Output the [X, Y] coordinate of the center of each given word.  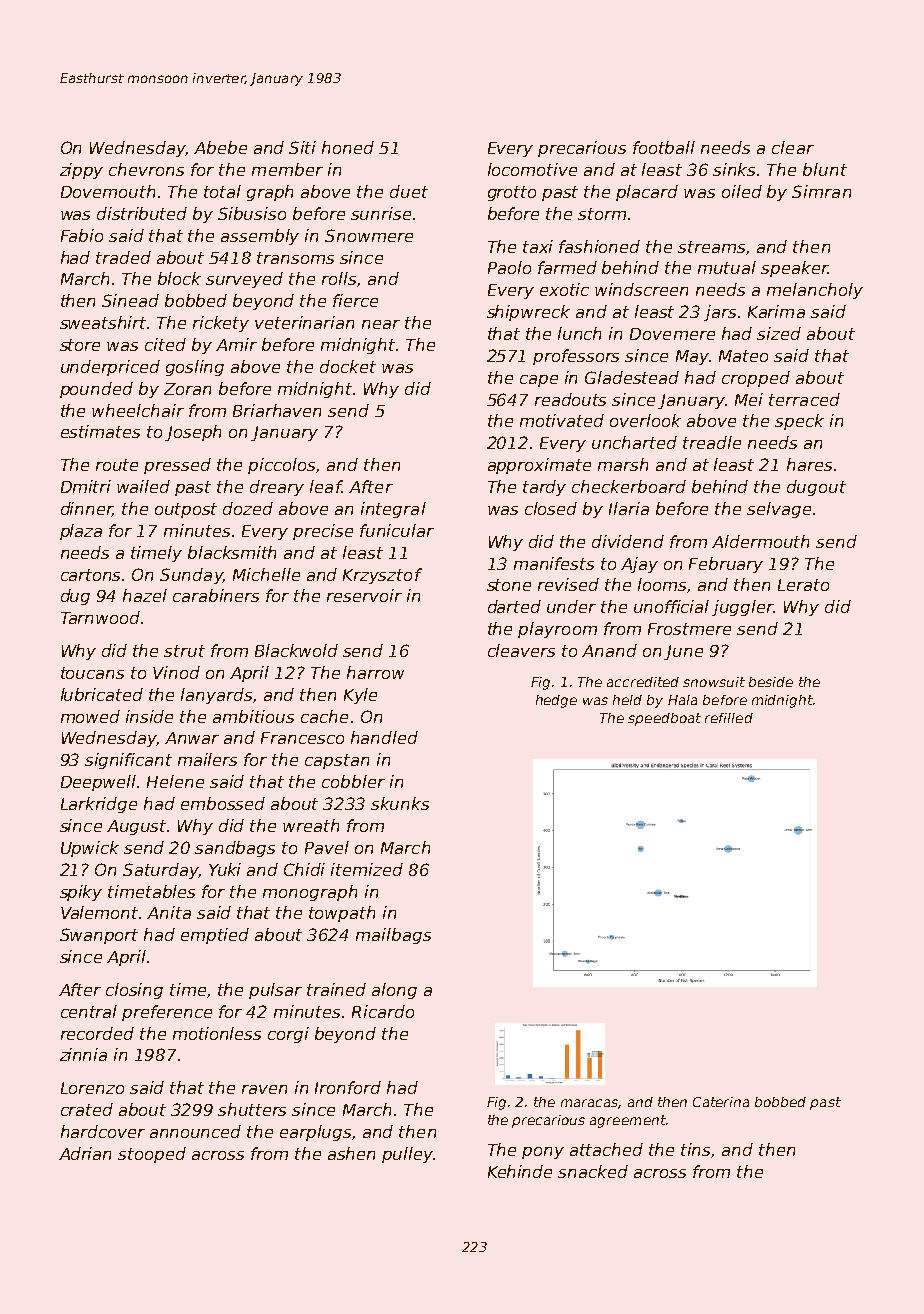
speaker [794, 269]
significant [128, 761]
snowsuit [714, 682]
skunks [400, 803]
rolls [339, 278]
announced [195, 1131]
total [222, 191]
